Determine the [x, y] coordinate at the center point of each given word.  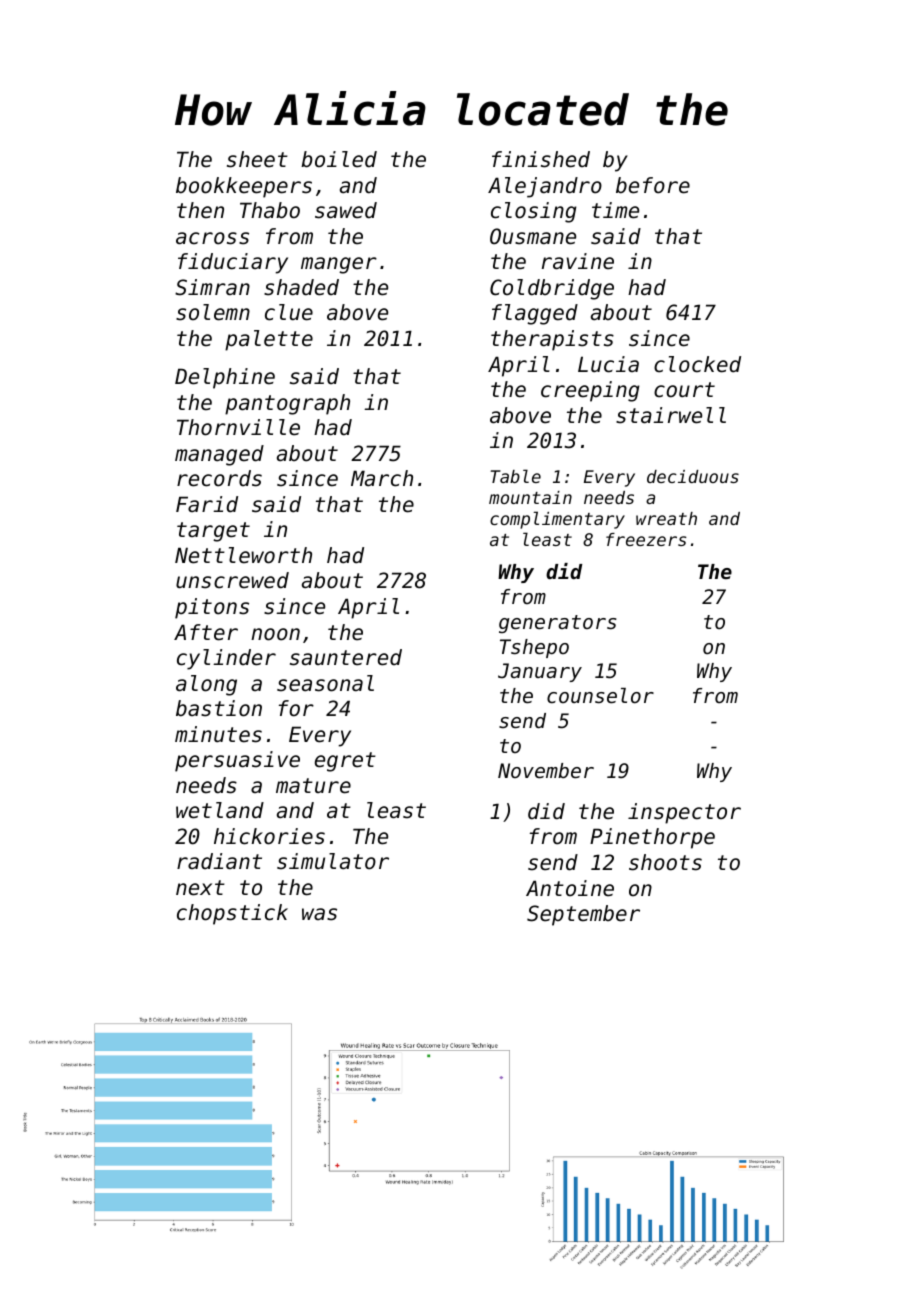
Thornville [238, 427]
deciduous [693, 476]
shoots [665, 862]
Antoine [570, 888]
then [200, 210]
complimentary [557, 520]
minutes [218, 734]
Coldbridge [552, 289]
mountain [530, 497]
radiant [219, 861]
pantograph [287, 404]
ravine [578, 261]
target [213, 532]
